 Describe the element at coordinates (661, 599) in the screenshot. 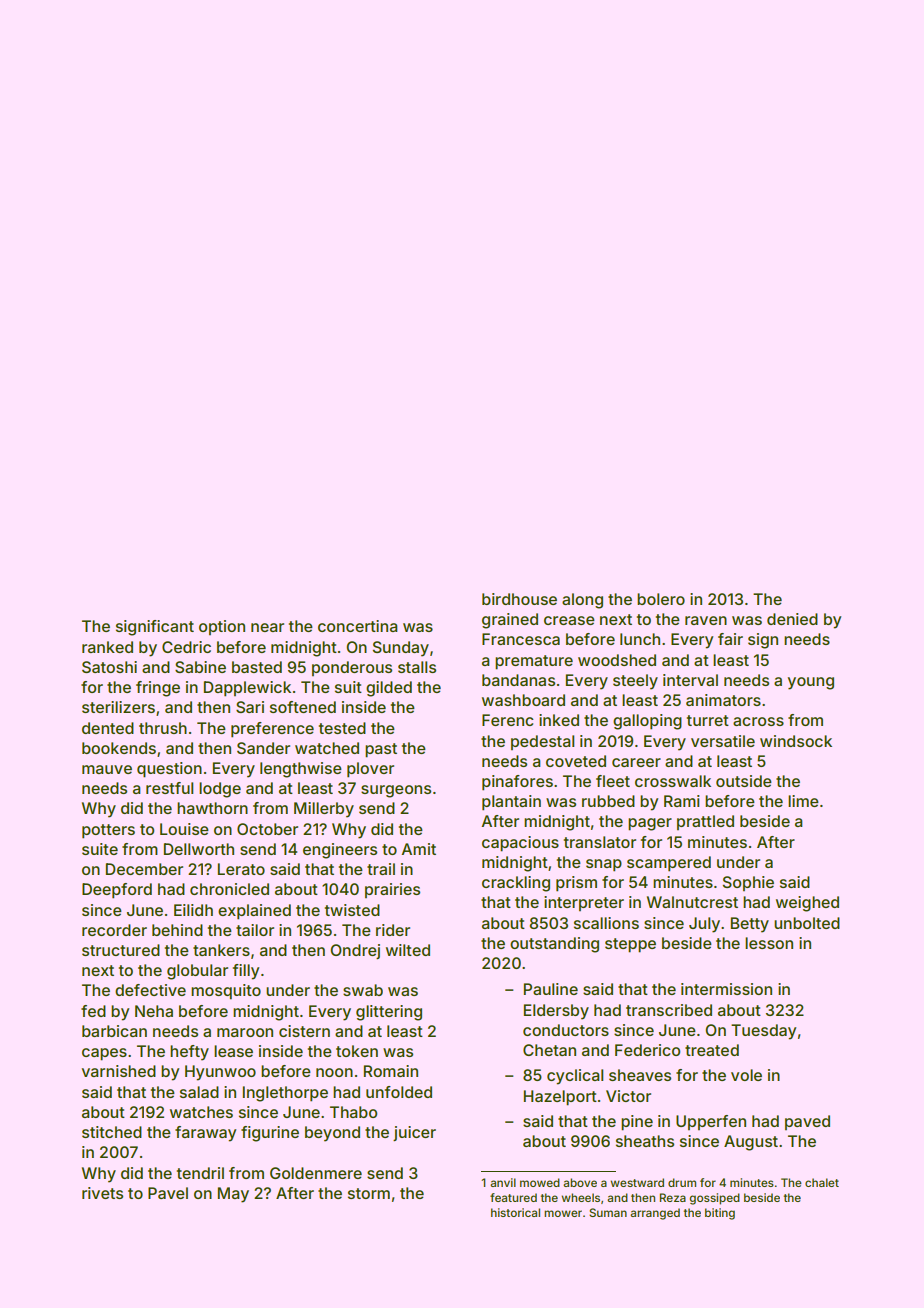

I see `bolero` at that location.
